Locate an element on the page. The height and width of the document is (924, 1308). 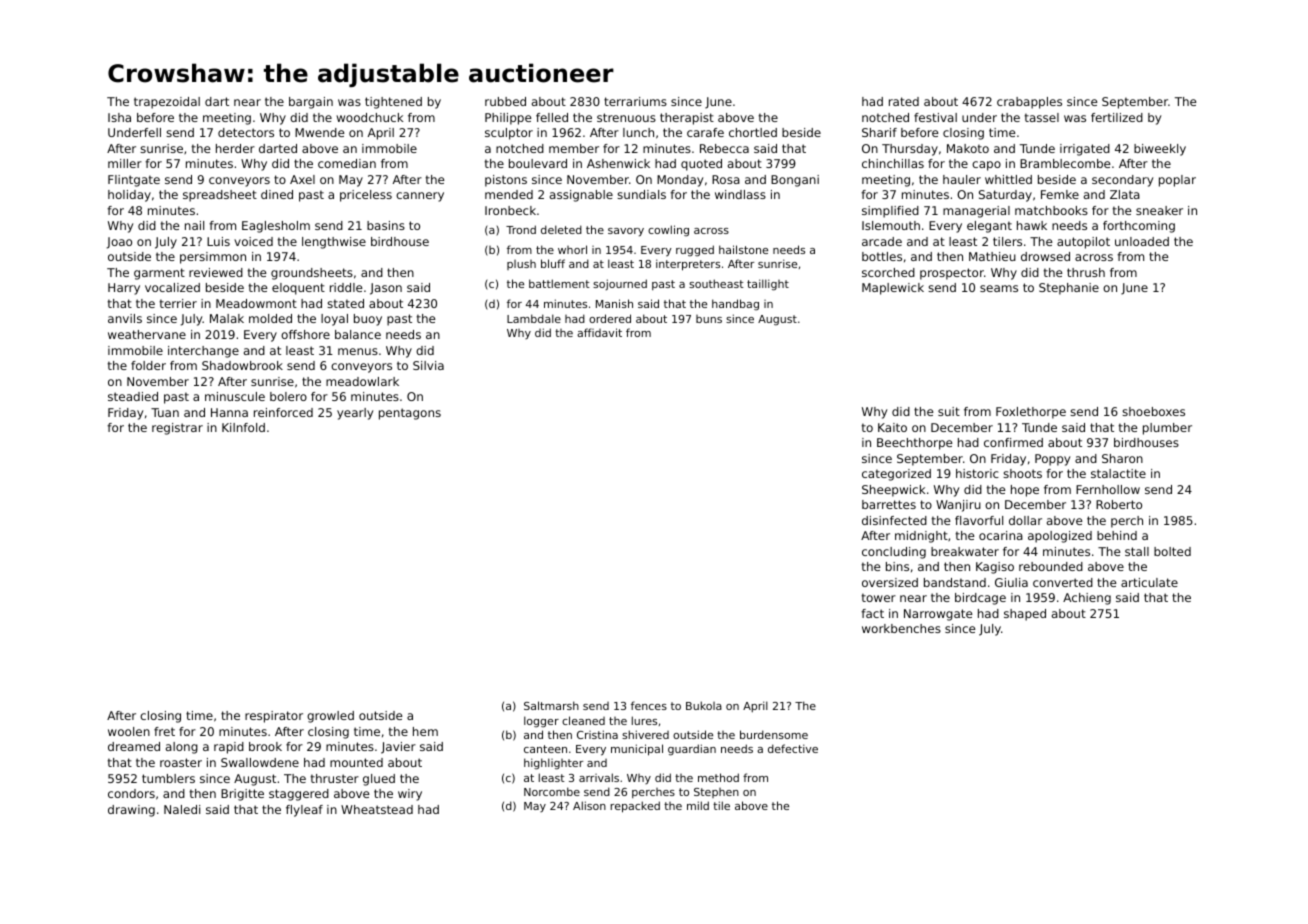
pentagons is located at coordinates (410, 414).
